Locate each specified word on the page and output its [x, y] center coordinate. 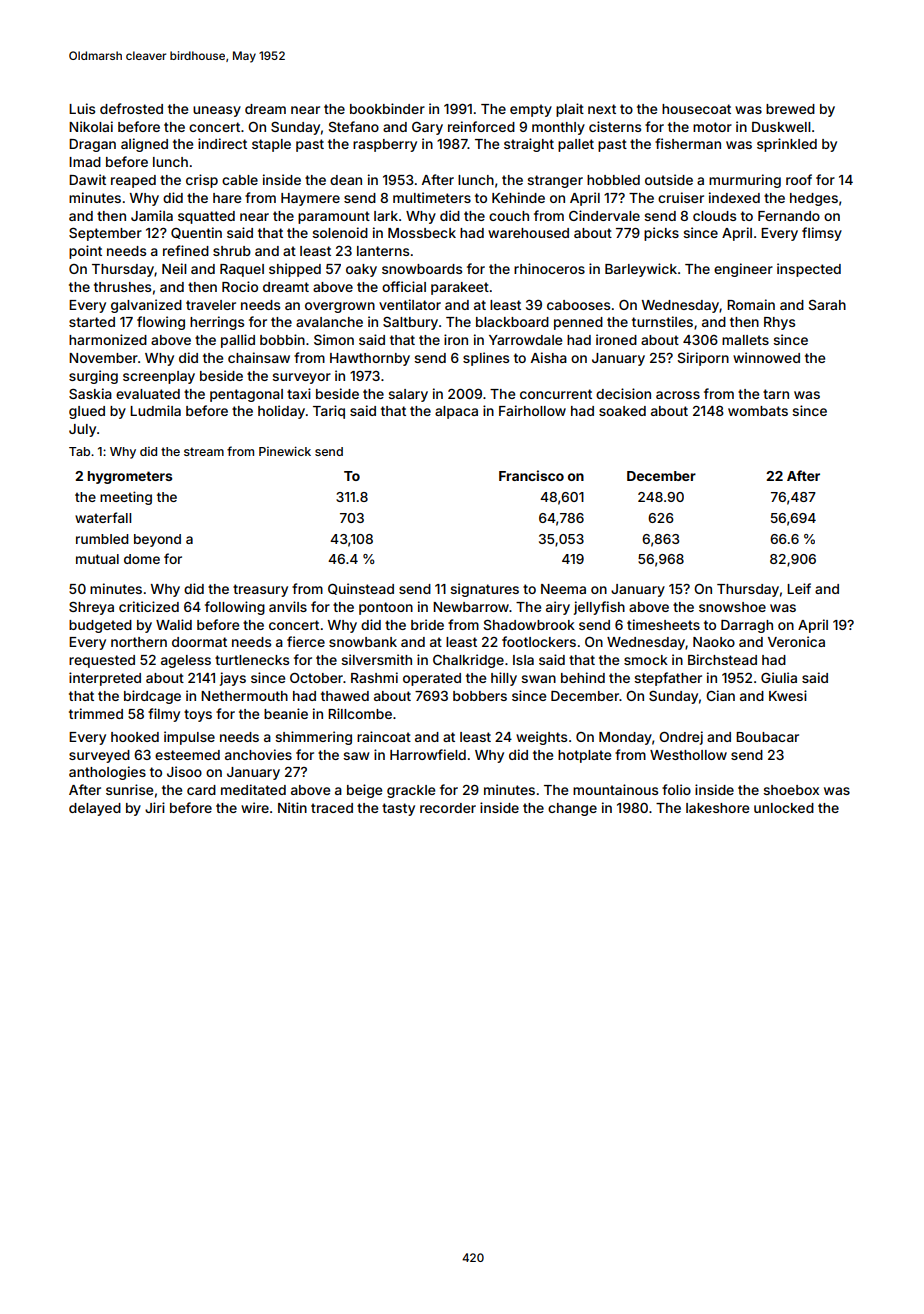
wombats [758, 411]
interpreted [105, 679]
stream [204, 451]
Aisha [549, 357]
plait [570, 110]
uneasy [217, 111]
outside [669, 179]
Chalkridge [468, 661]
